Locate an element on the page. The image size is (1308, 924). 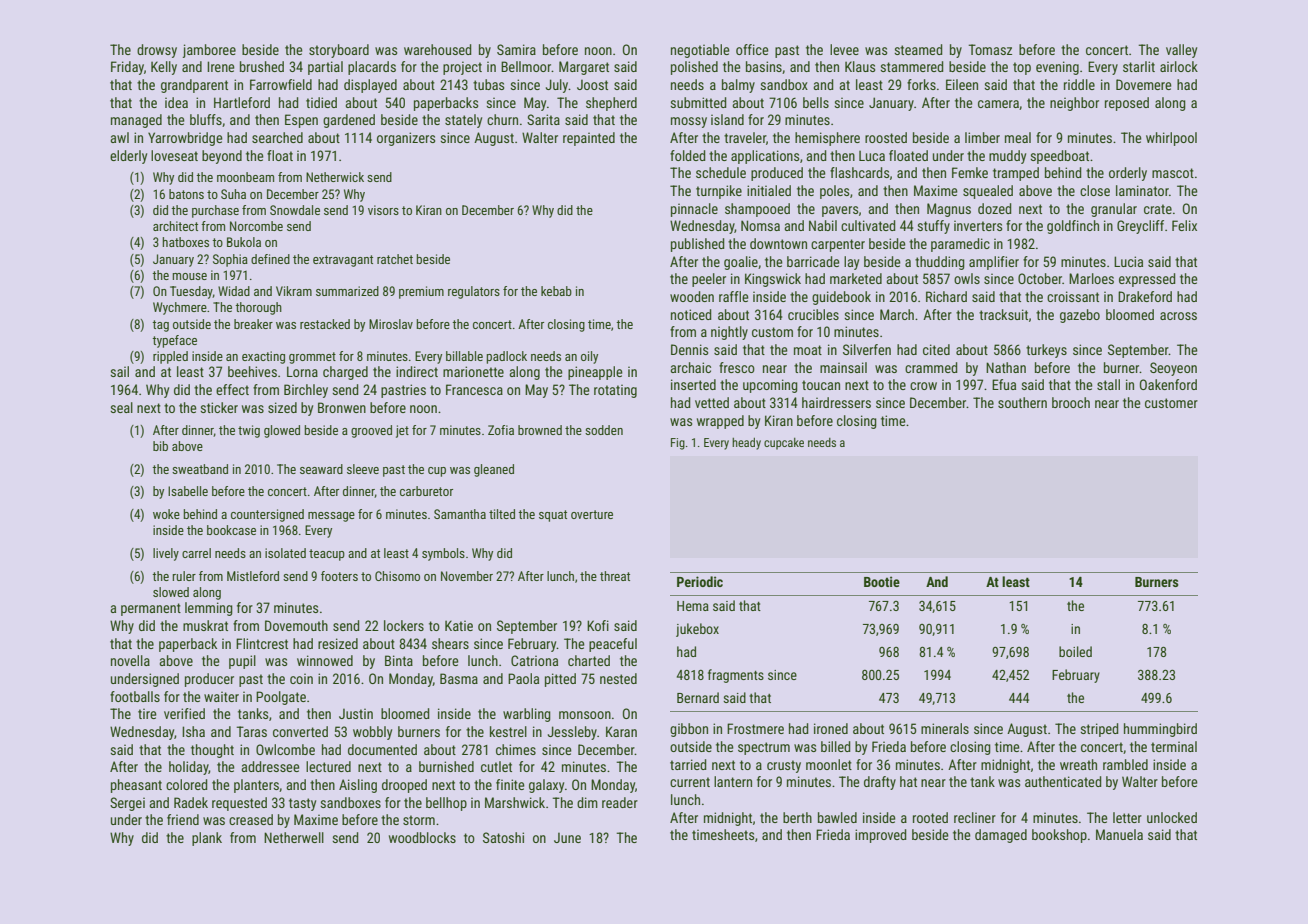
Samira is located at coordinates (516, 49).
